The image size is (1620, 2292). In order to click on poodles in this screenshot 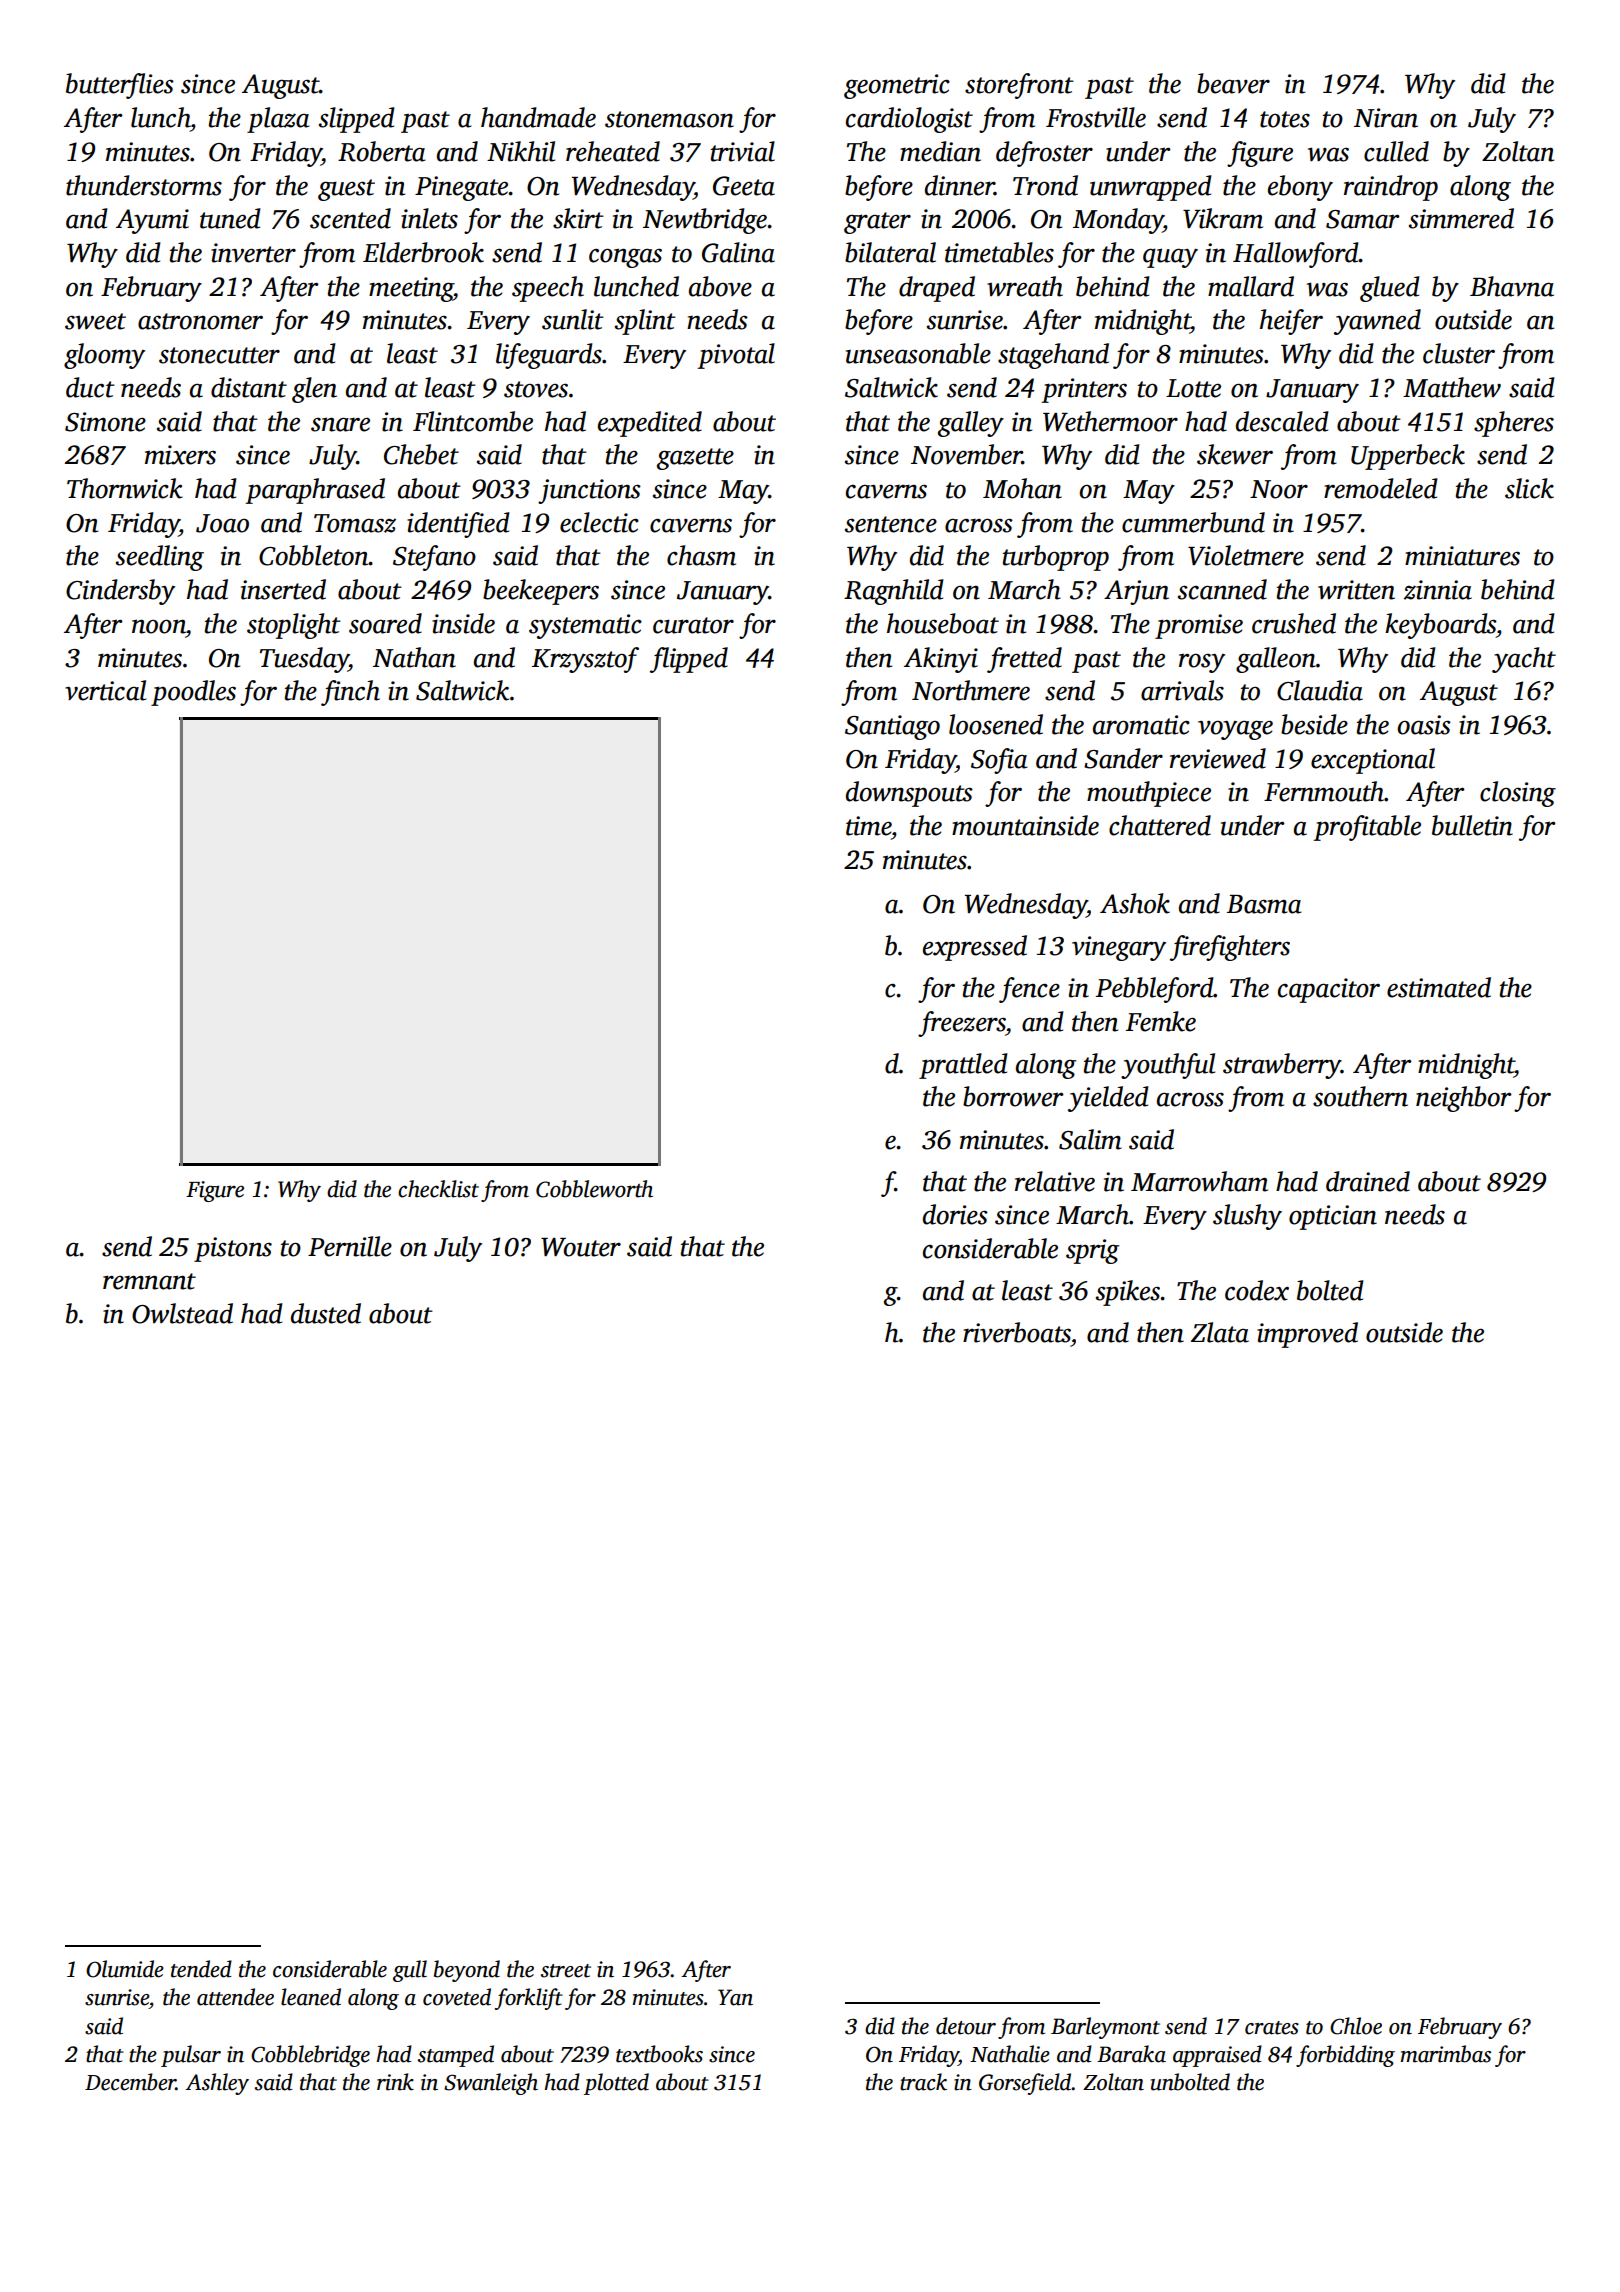, I will do `click(193, 693)`.
